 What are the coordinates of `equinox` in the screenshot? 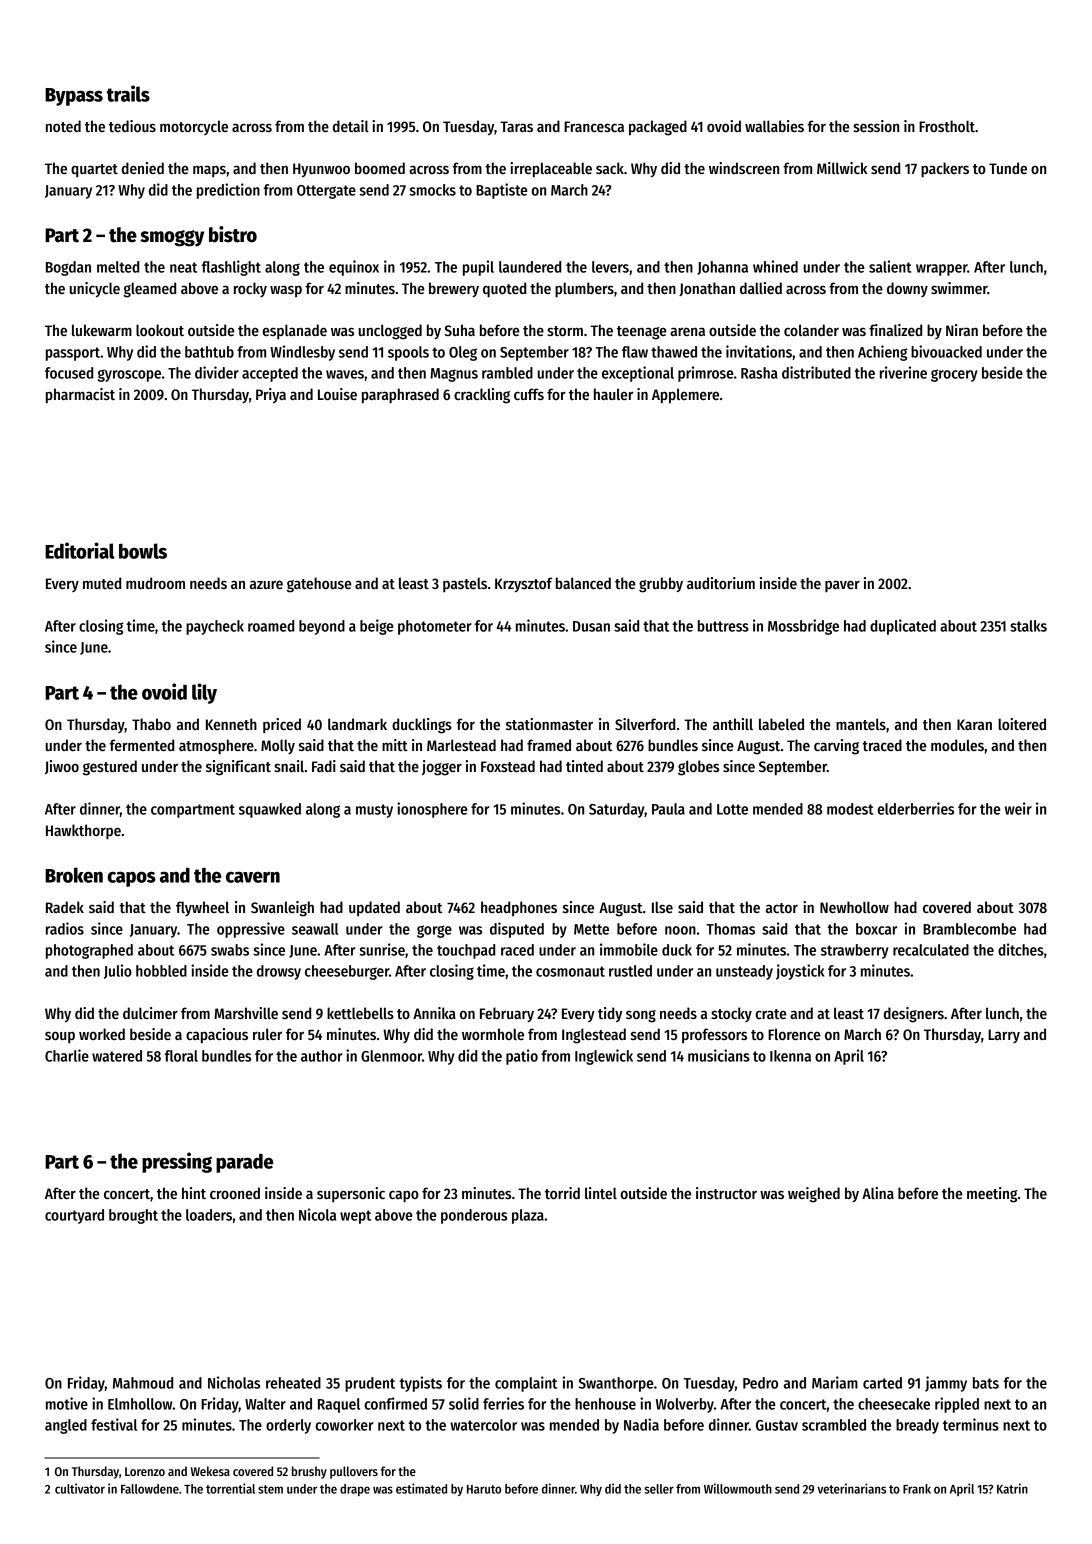 It's located at (354, 268).
